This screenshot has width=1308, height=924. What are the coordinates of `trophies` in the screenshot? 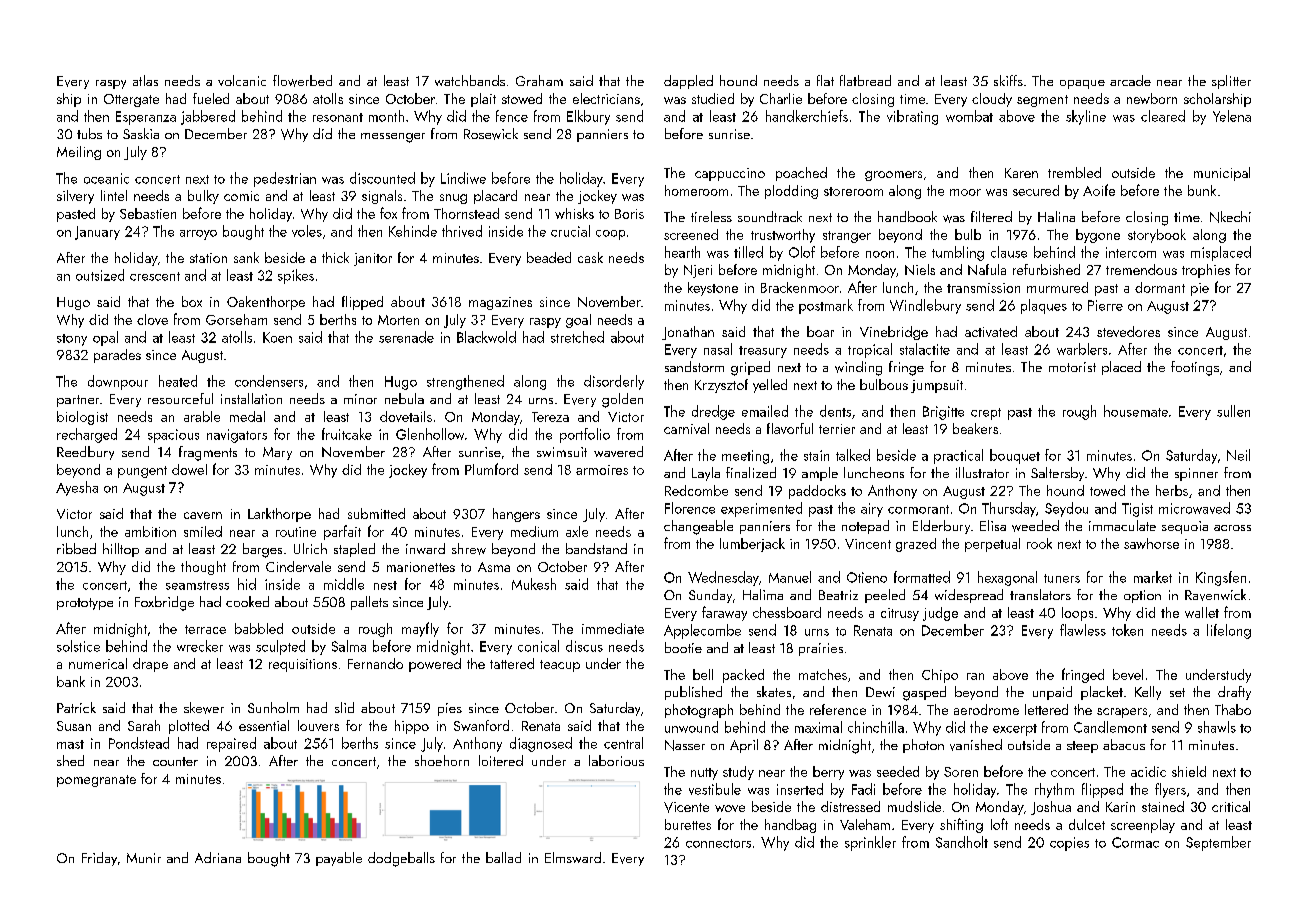 It's located at (1206, 271).
